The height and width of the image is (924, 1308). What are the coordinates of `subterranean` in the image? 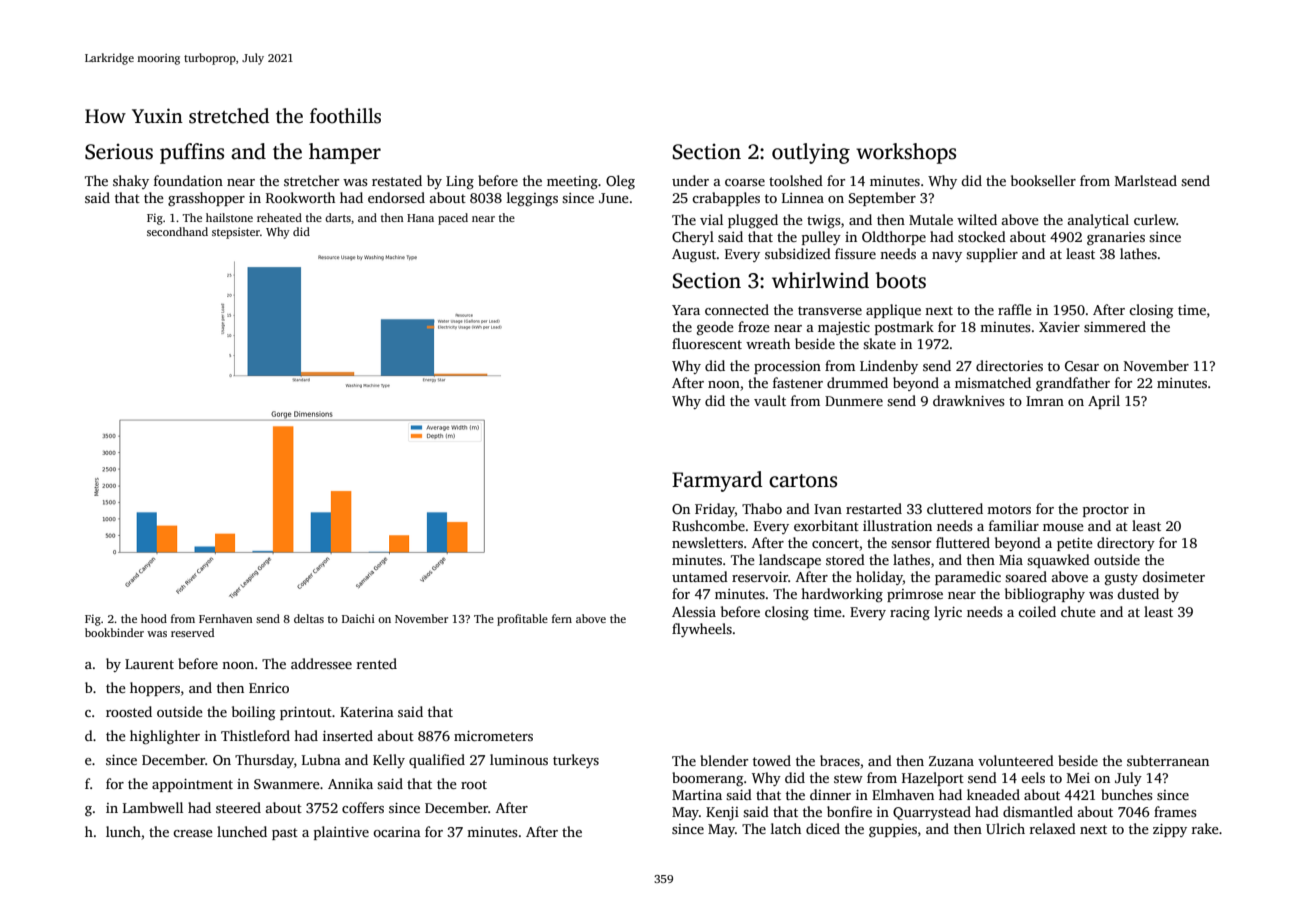 It's located at (1168, 760).
